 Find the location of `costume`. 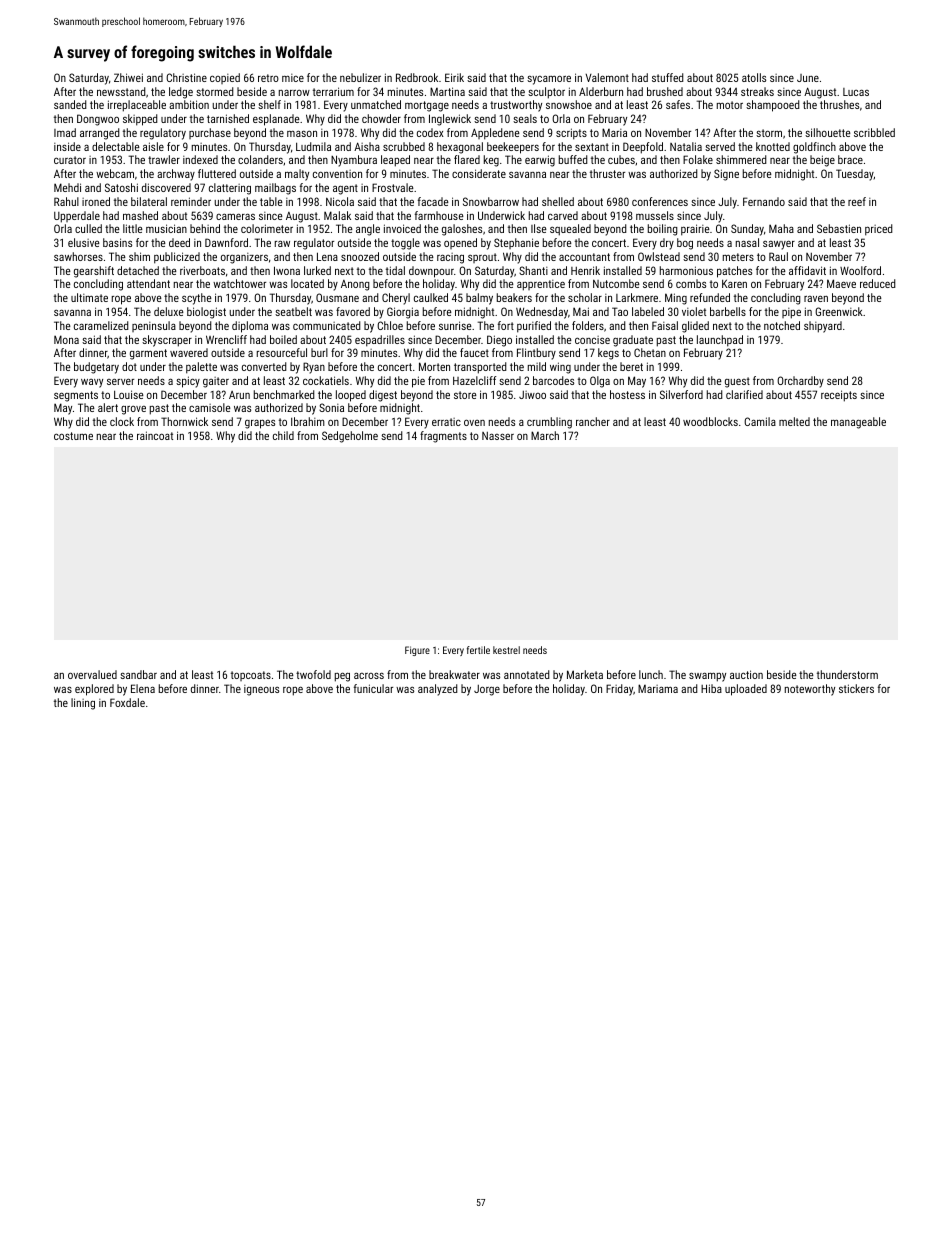

costume is located at coordinates (73, 436).
